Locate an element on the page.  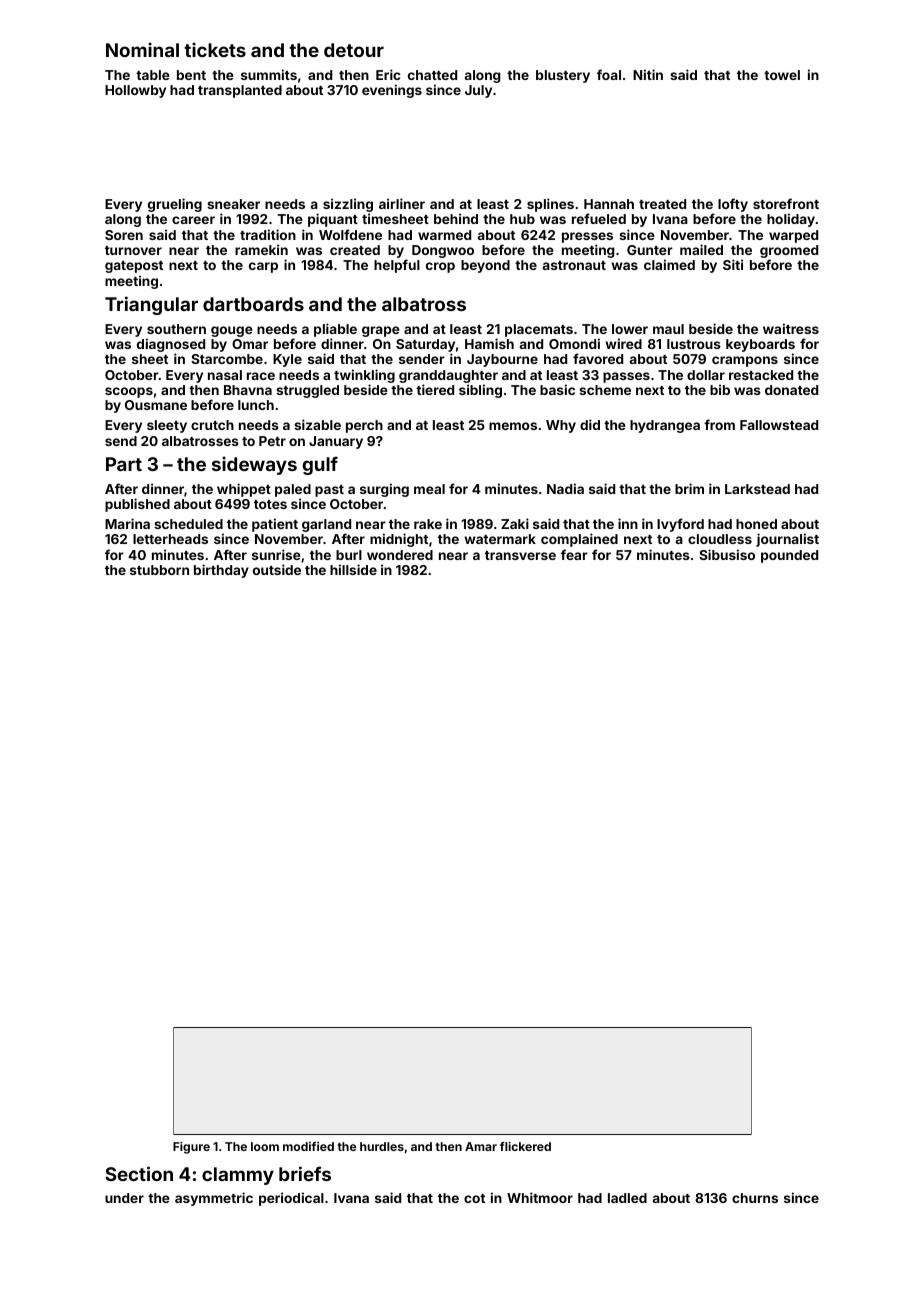
outside is located at coordinates (277, 569).
